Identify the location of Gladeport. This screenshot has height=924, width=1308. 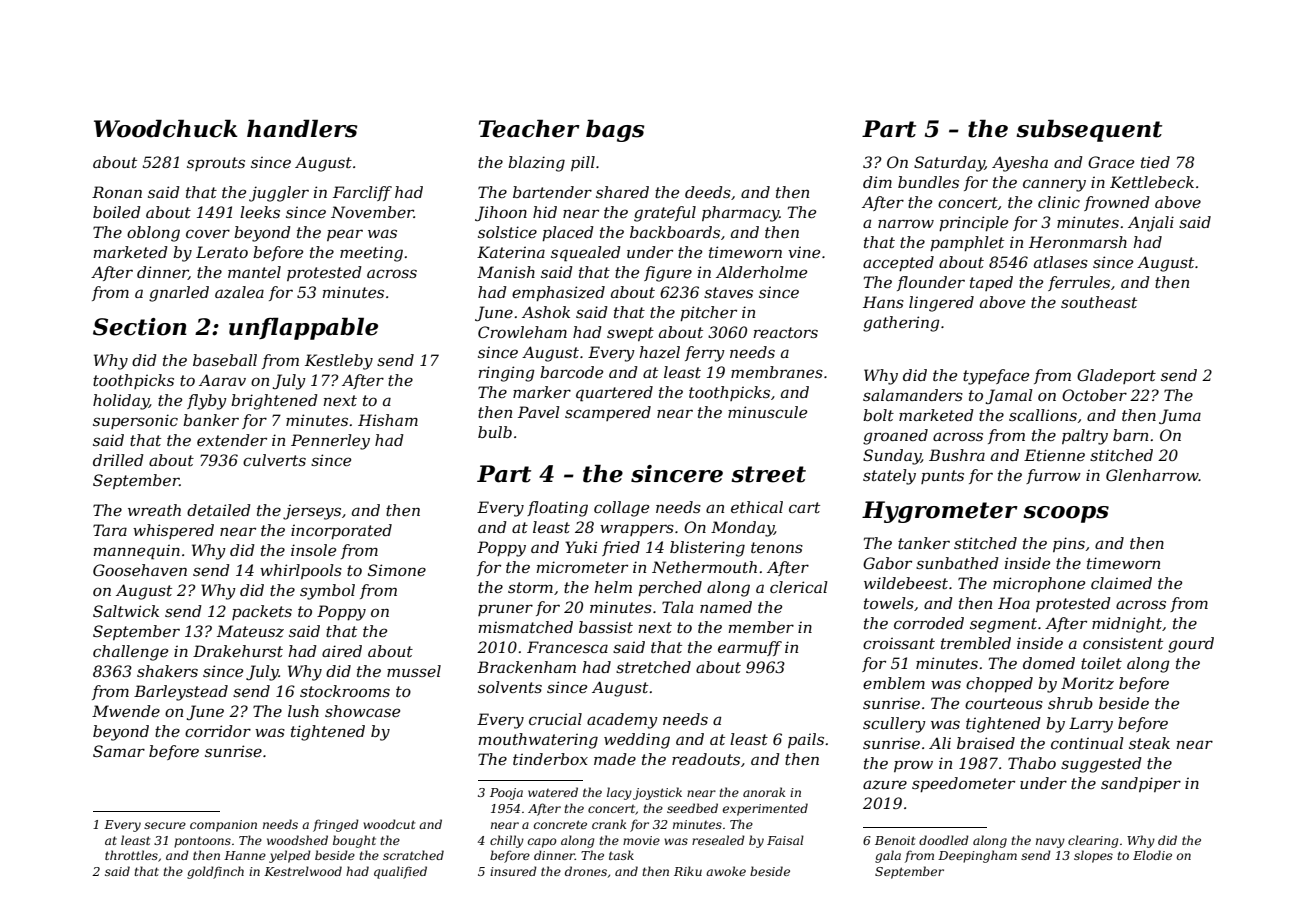
(1116, 376).
